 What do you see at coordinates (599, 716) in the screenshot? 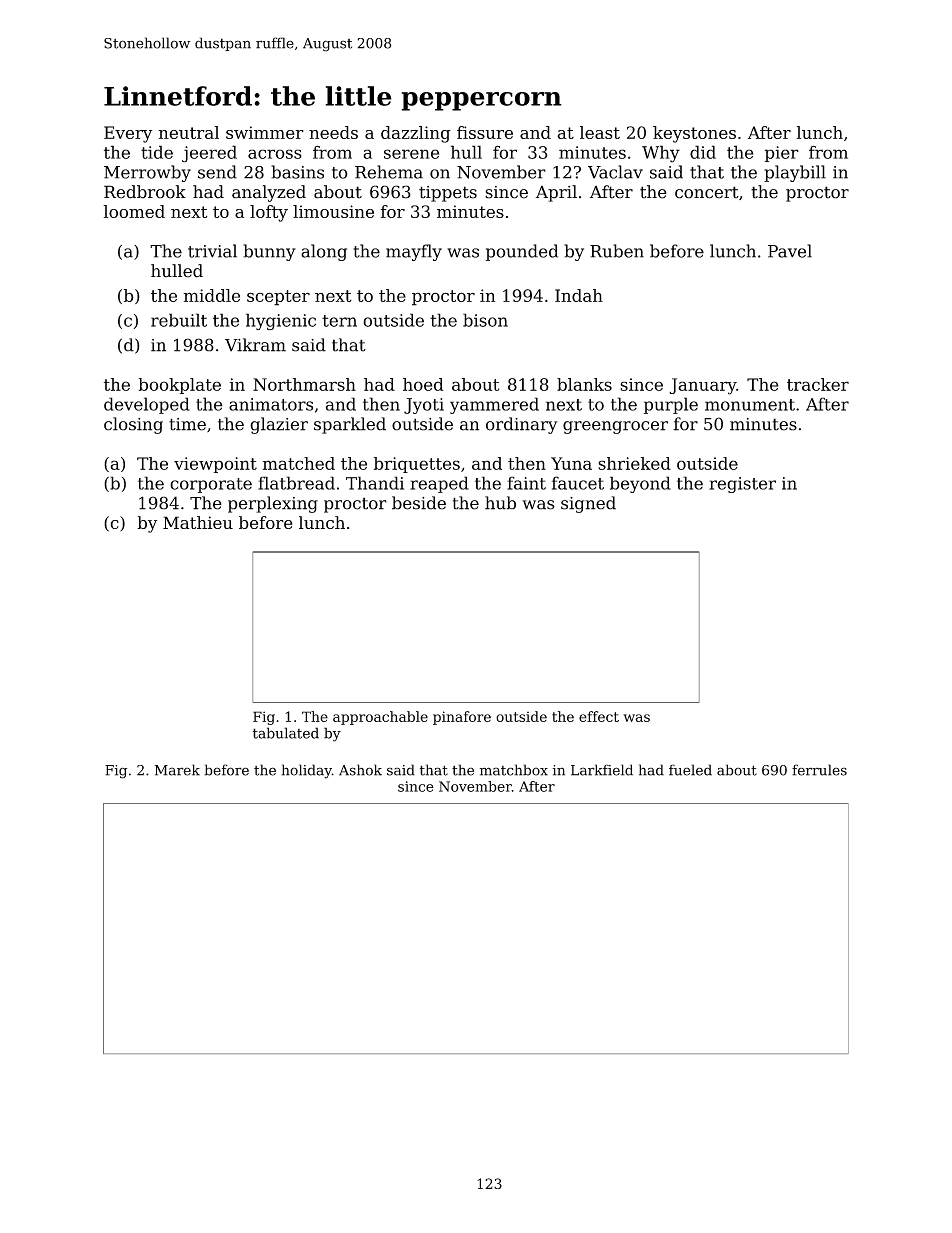
I see `effect` at bounding box center [599, 716].
